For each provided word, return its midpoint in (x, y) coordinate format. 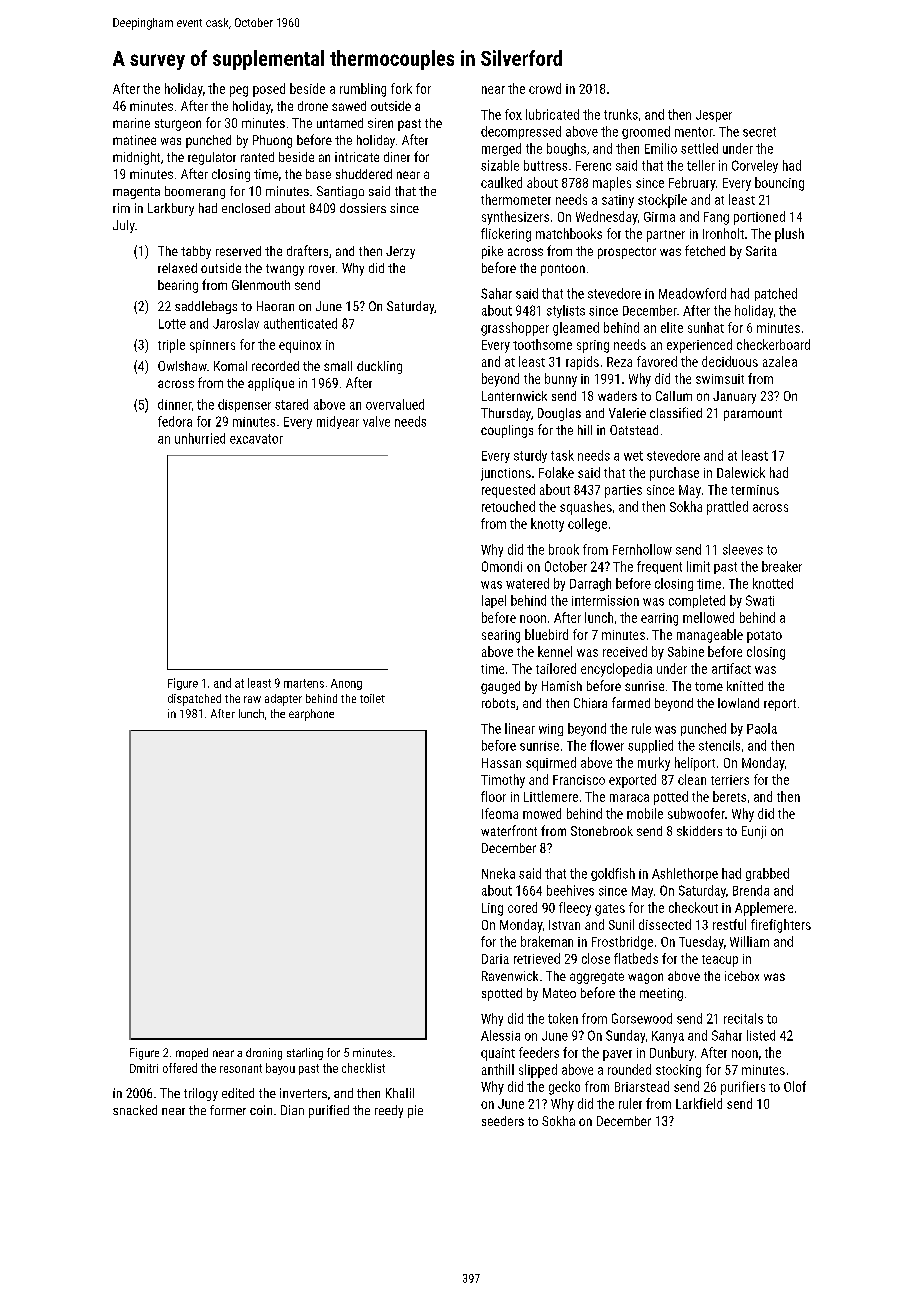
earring (659, 619)
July (124, 226)
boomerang (195, 192)
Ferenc (593, 166)
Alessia (500, 1035)
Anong (346, 684)
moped (192, 1054)
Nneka (498, 873)
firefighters (781, 926)
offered (180, 1068)
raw (252, 699)
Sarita (761, 251)
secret (759, 132)
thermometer (516, 199)
